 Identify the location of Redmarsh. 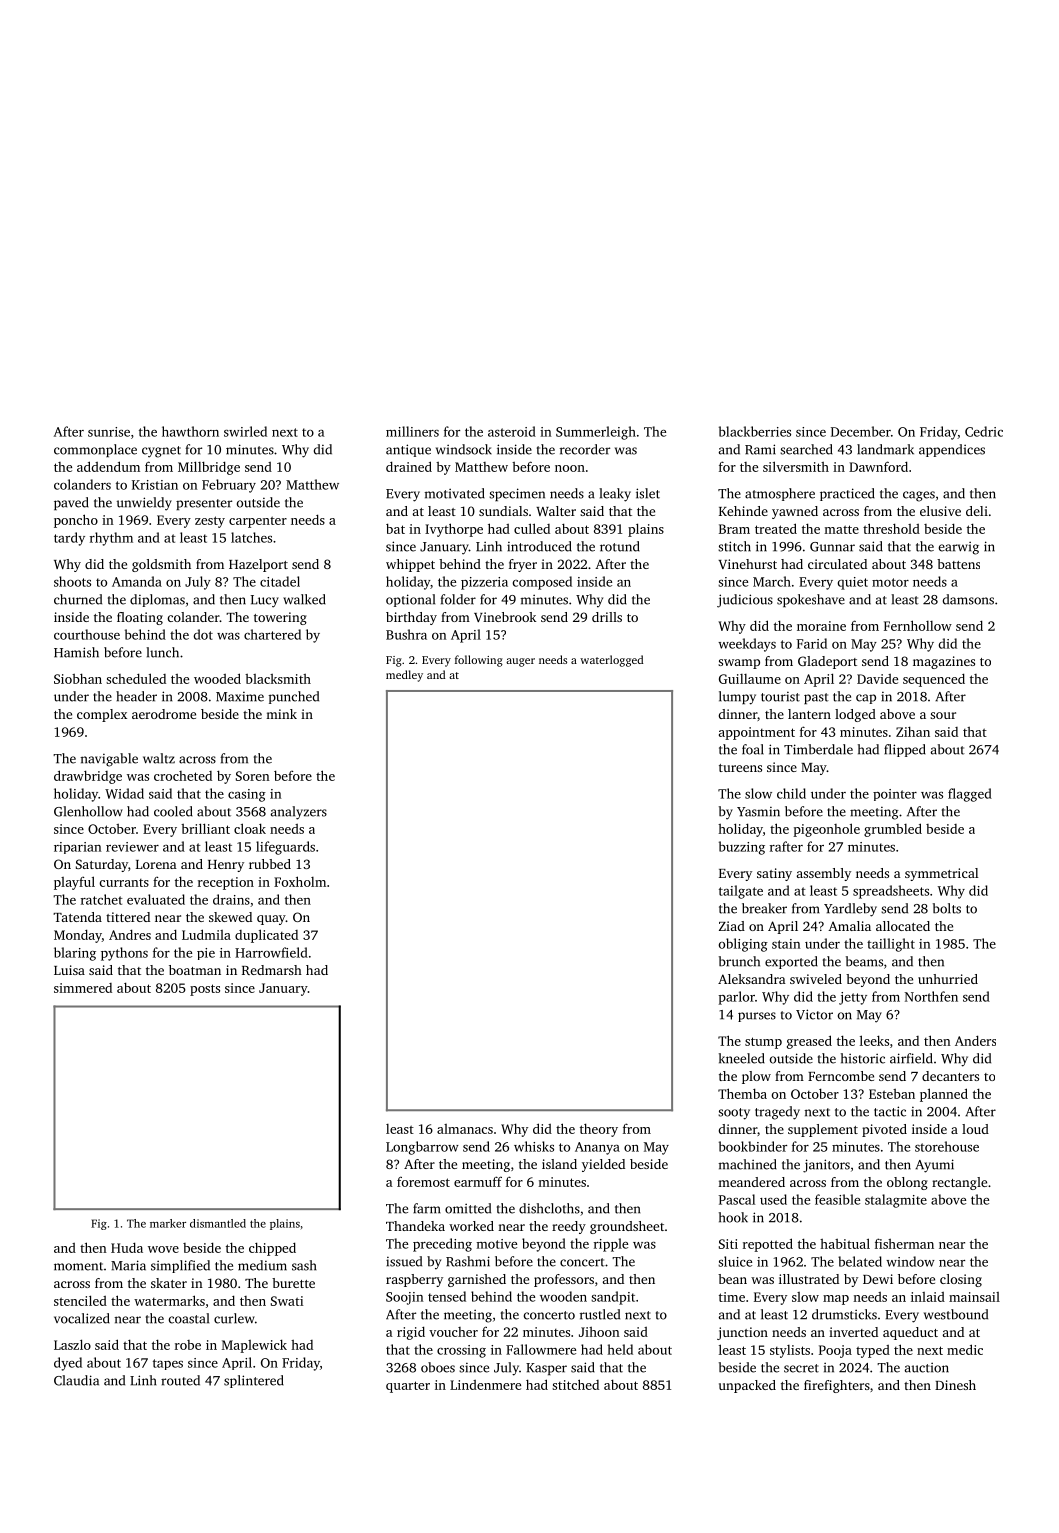
(272, 970).
